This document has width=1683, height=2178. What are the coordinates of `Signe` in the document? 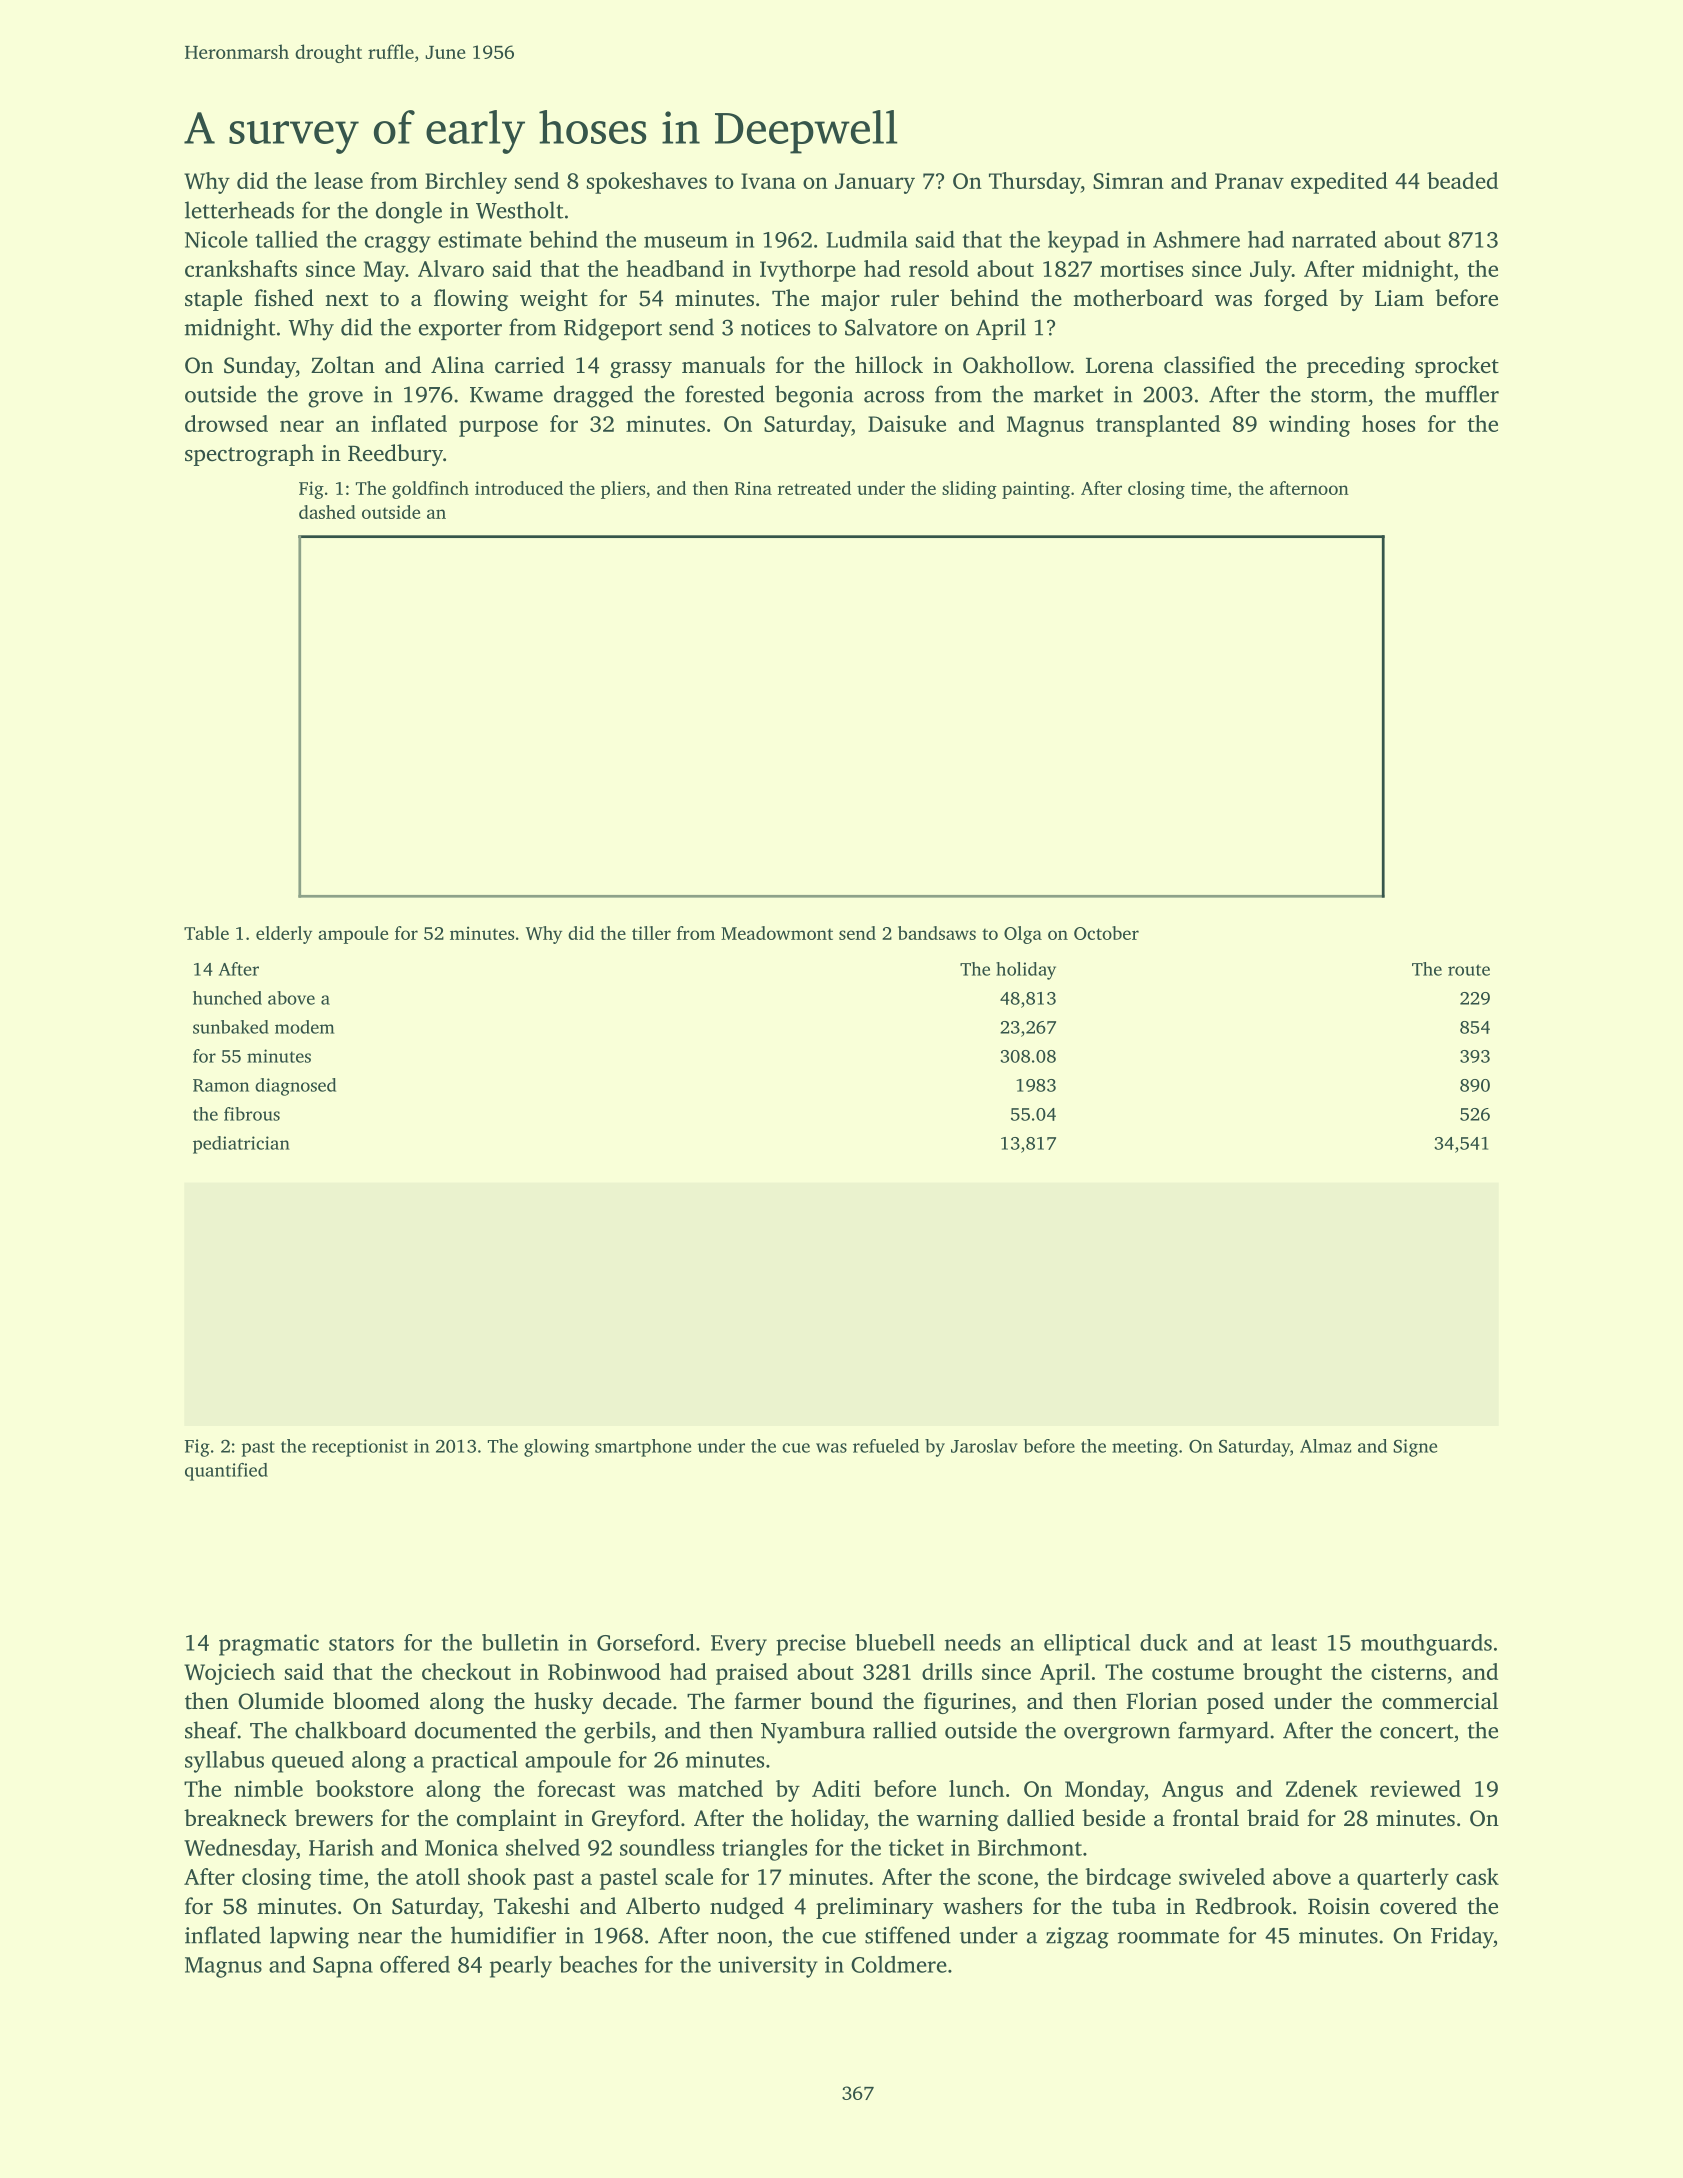 It's located at (1415, 1448).
